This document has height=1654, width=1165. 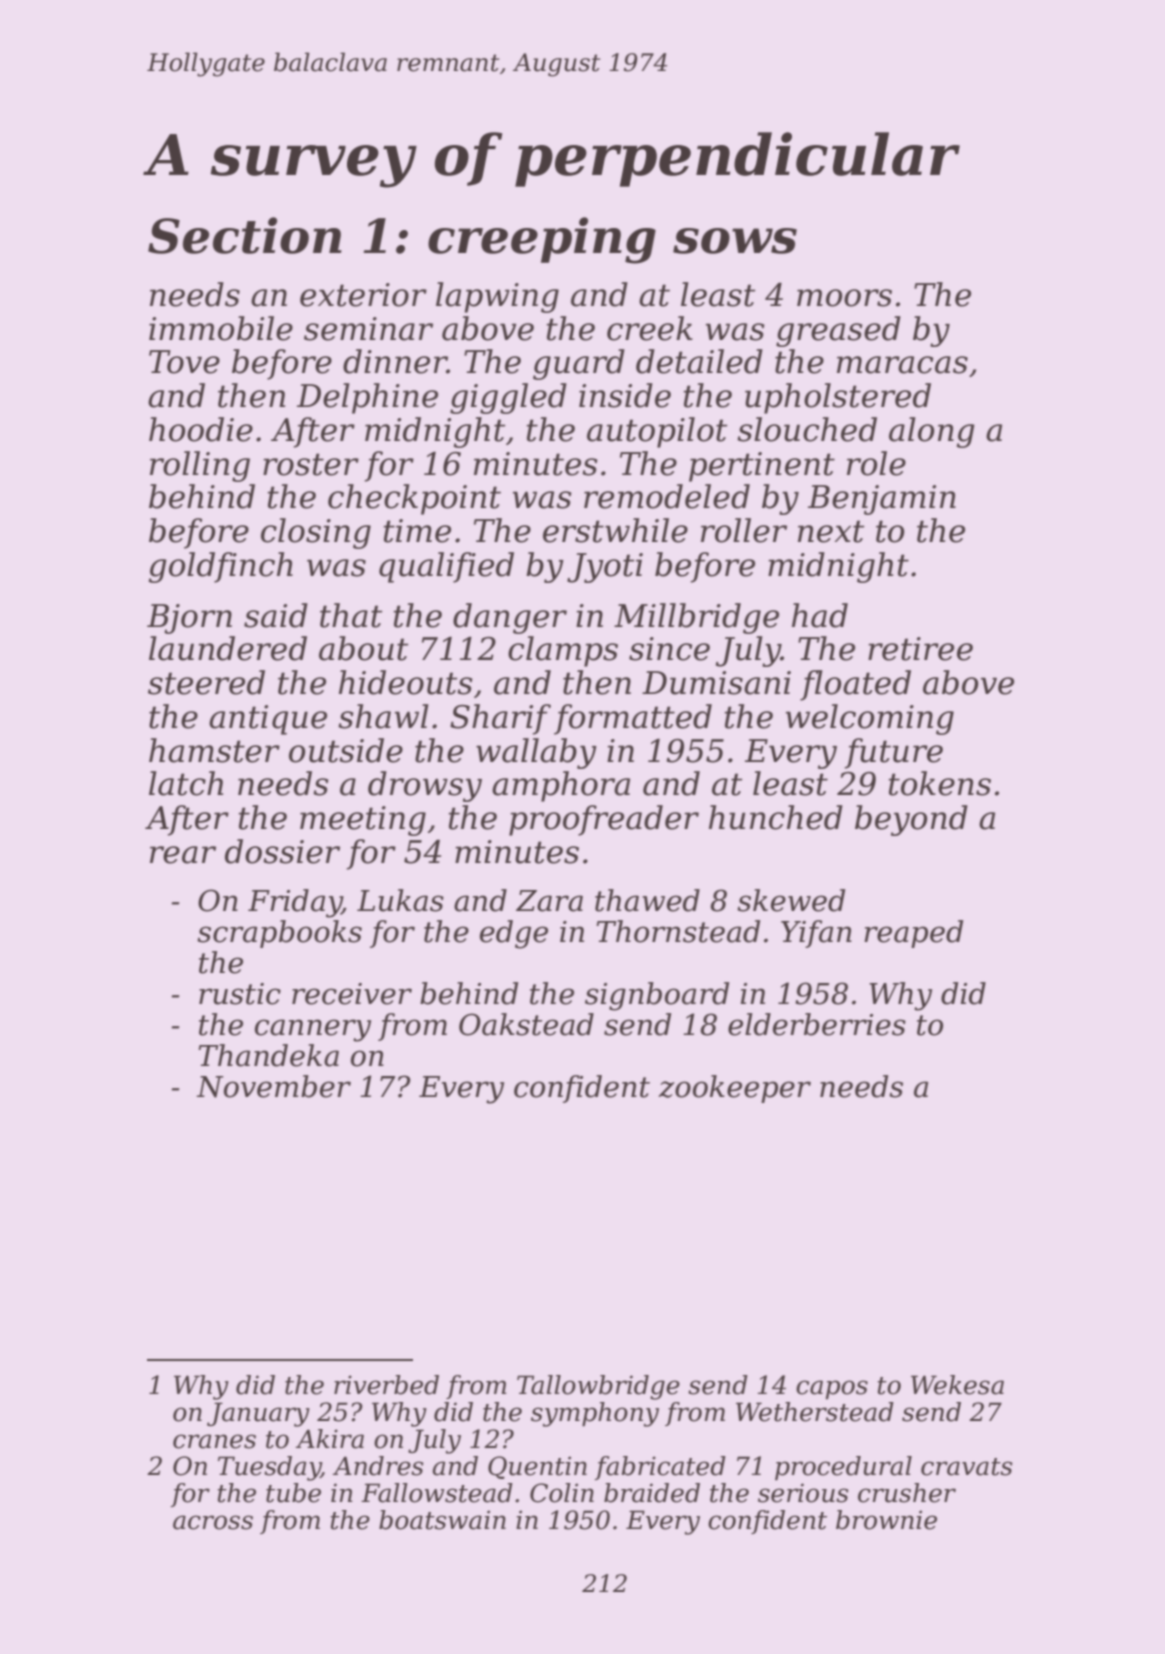 What do you see at coordinates (186, 783) in the document?
I see `latch` at bounding box center [186, 783].
